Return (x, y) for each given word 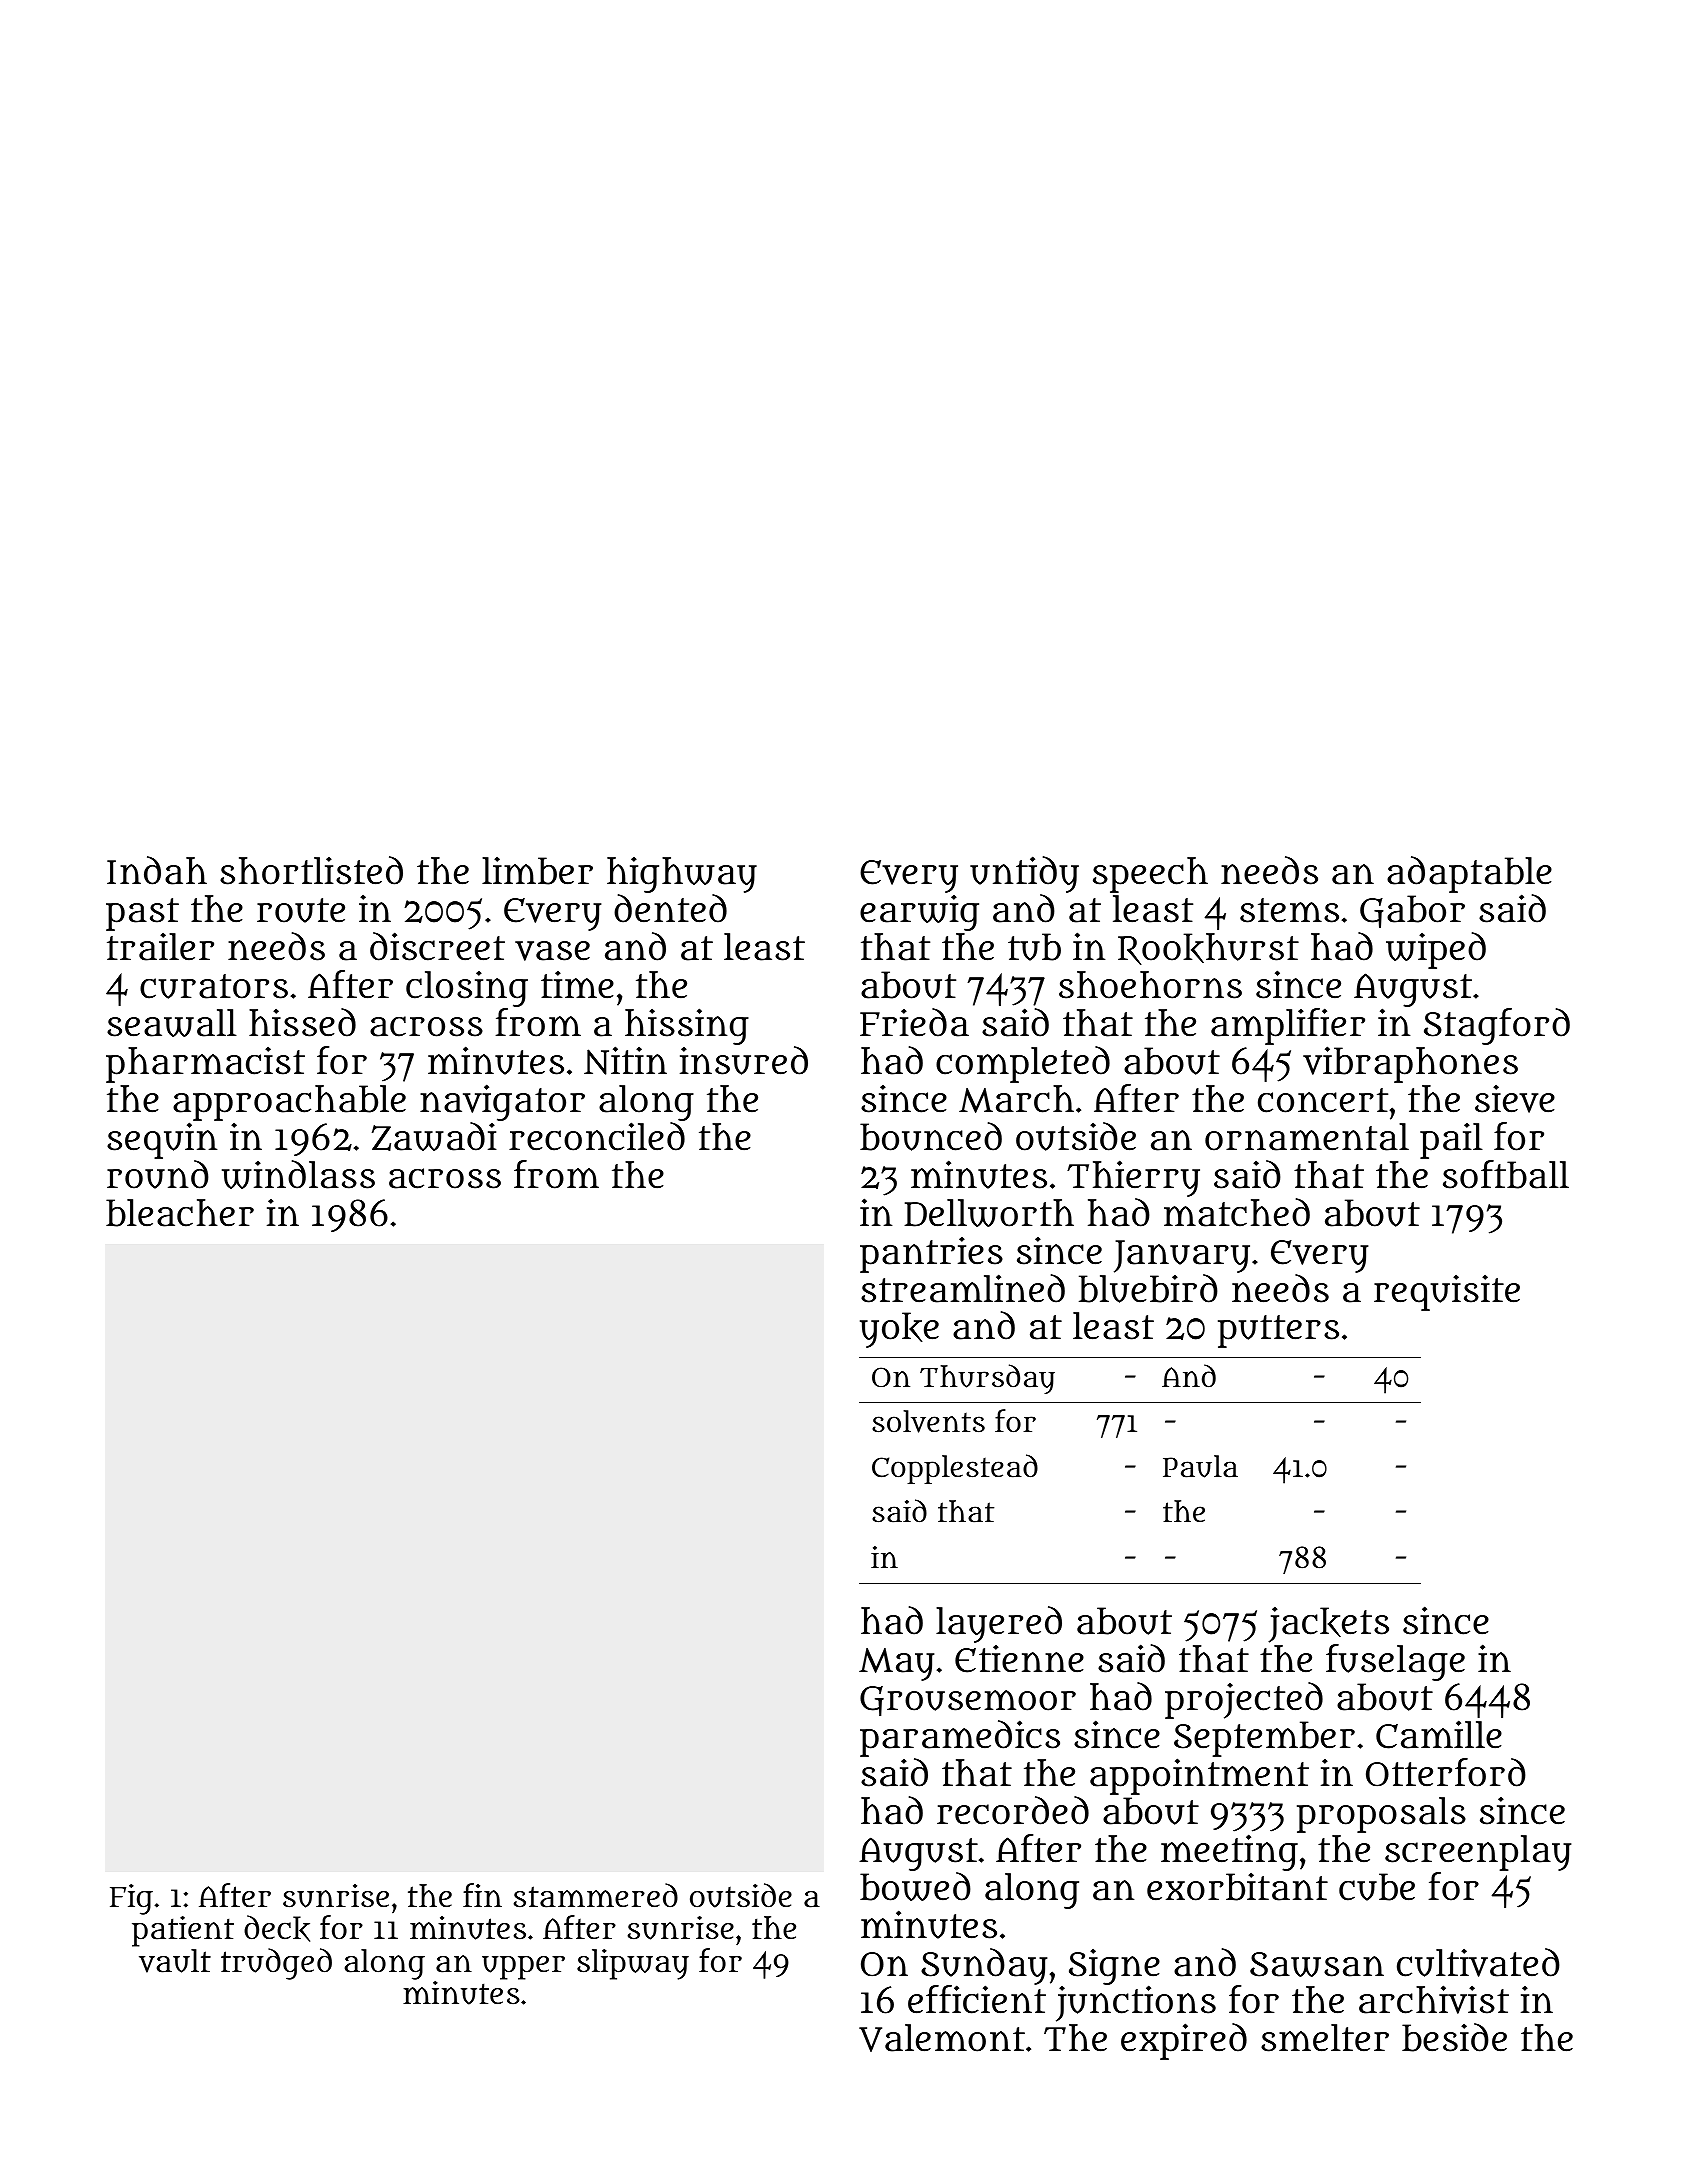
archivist (1434, 1999)
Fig (131, 1899)
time (577, 985)
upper (523, 1968)
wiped (1436, 950)
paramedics (960, 1738)
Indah (157, 870)
